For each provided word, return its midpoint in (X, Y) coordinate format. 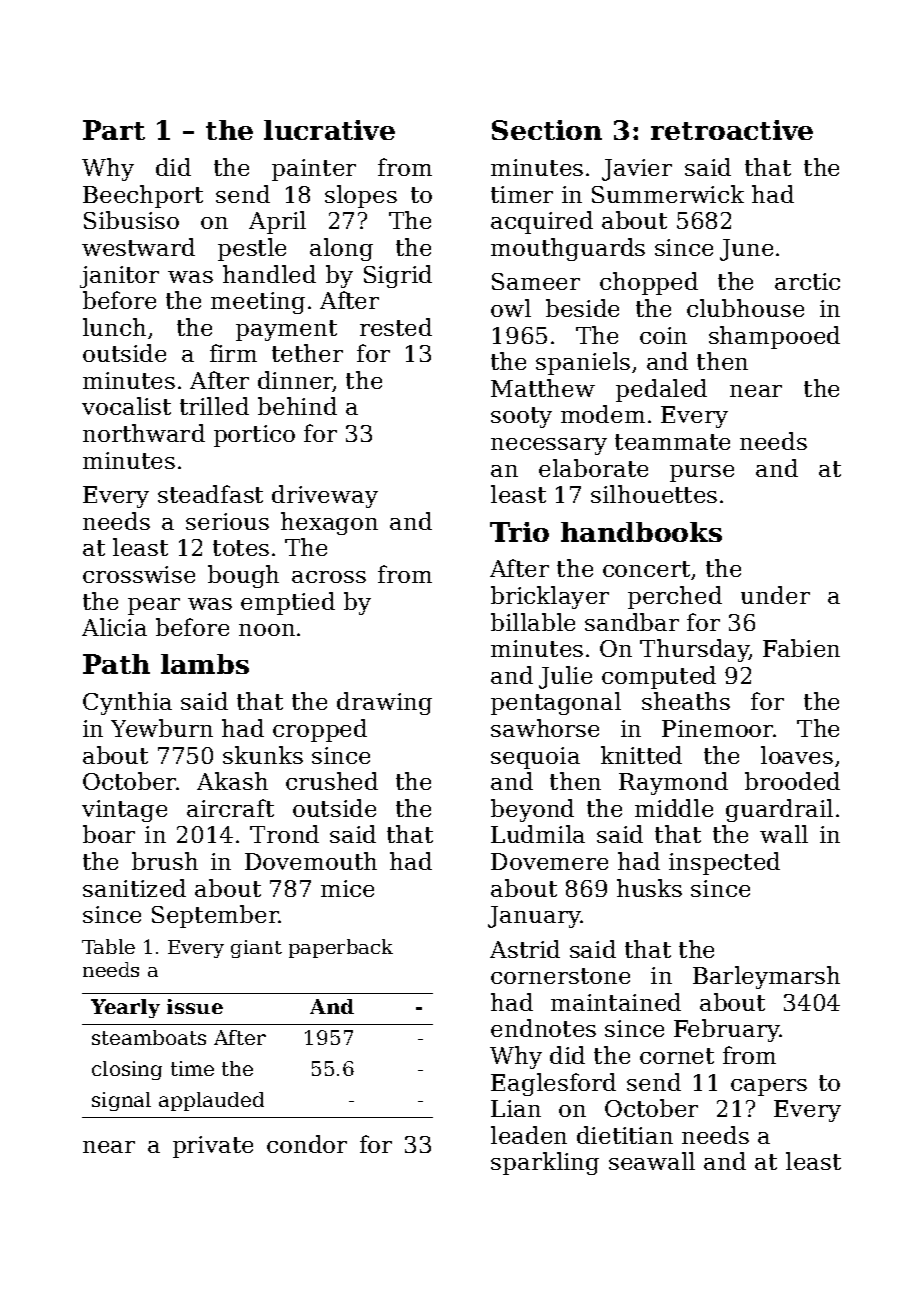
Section (547, 130)
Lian (516, 1108)
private (213, 1147)
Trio (519, 532)
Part (114, 130)
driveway (325, 496)
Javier (637, 170)
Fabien (801, 648)
